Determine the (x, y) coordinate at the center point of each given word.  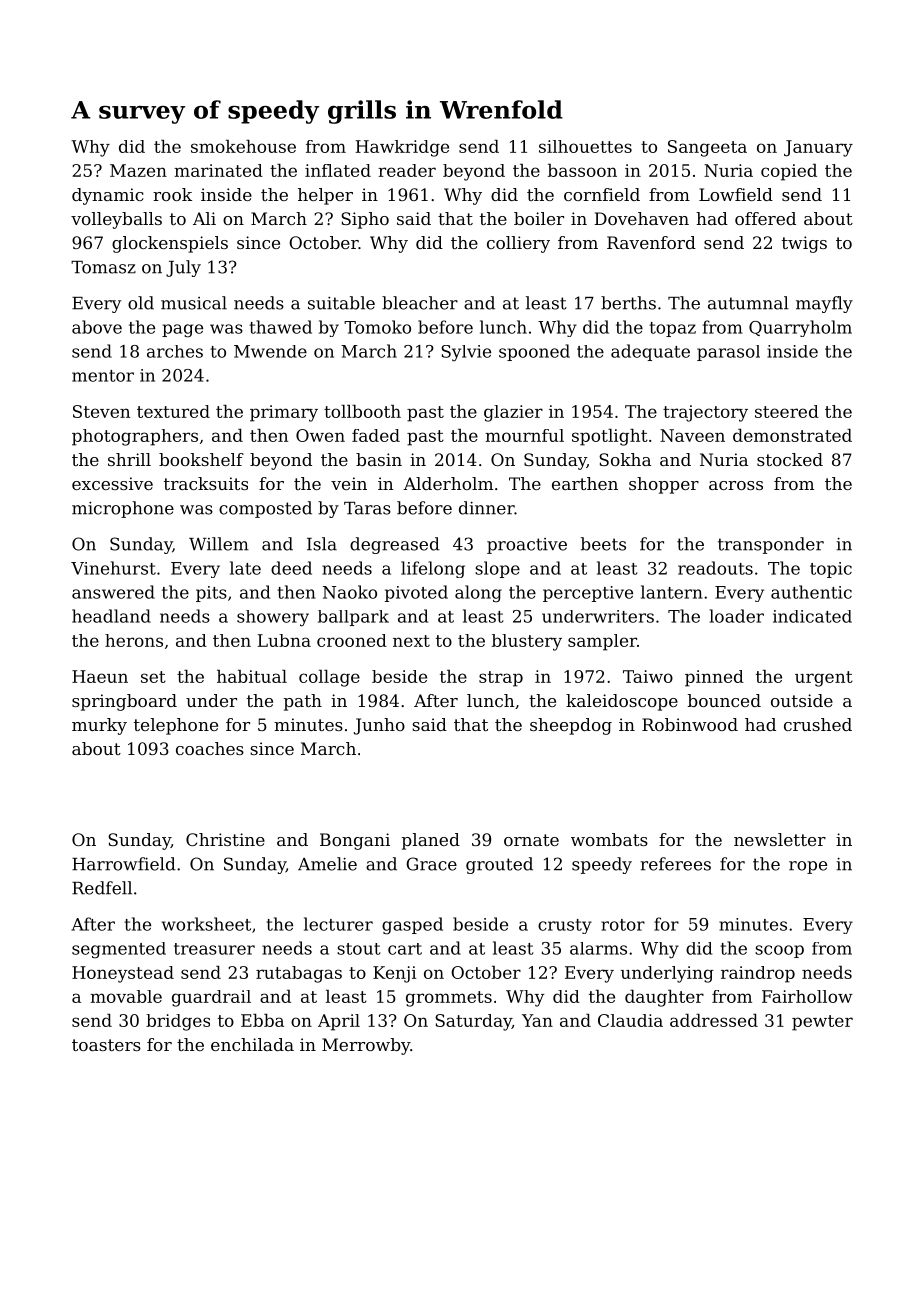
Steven (101, 411)
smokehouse (243, 146)
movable (126, 996)
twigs (804, 244)
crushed (818, 724)
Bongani (355, 841)
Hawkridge (402, 148)
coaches (210, 748)
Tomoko (377, 327)
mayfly (824, 304)
